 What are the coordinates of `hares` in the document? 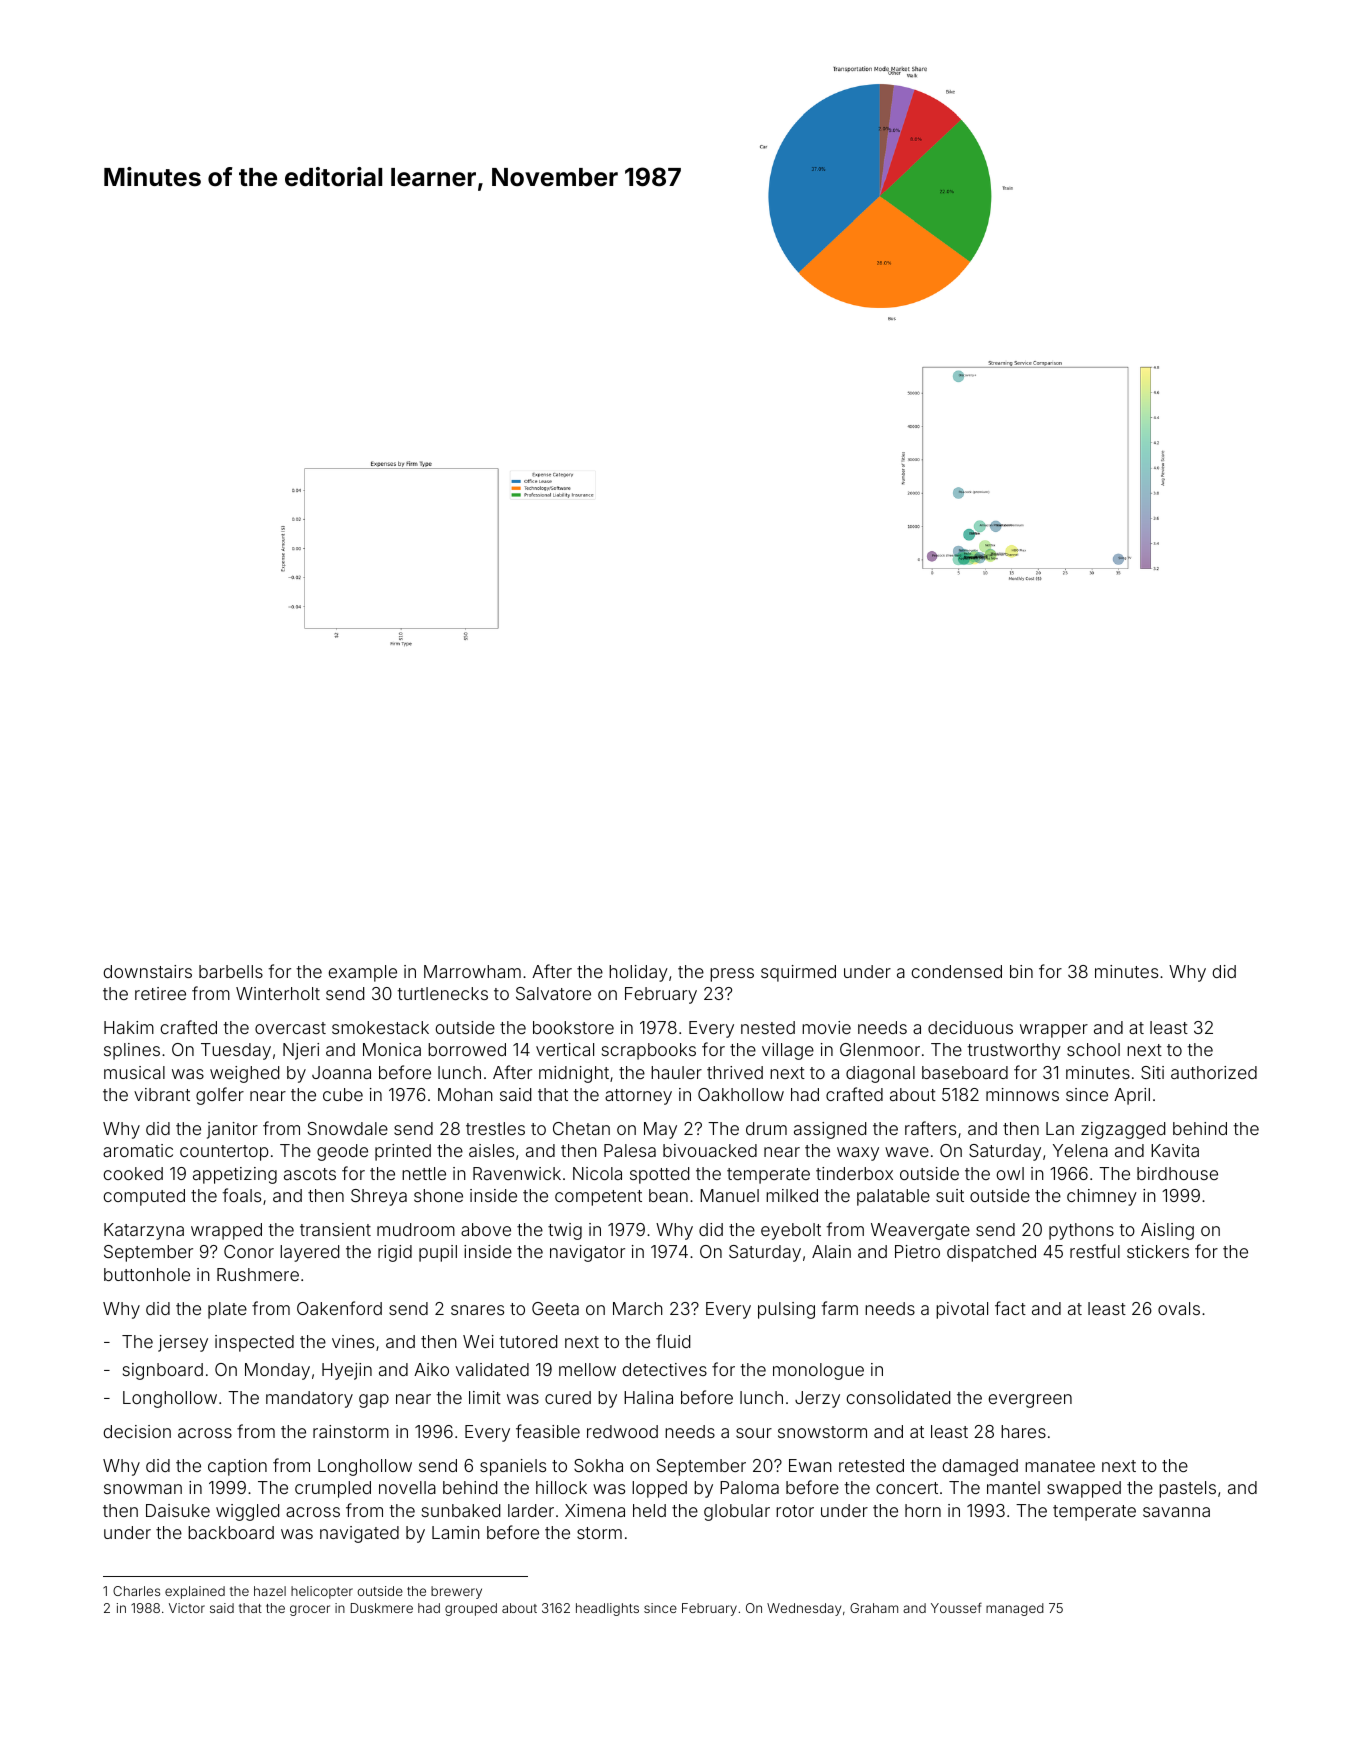 It's located at (1023, 1431).
